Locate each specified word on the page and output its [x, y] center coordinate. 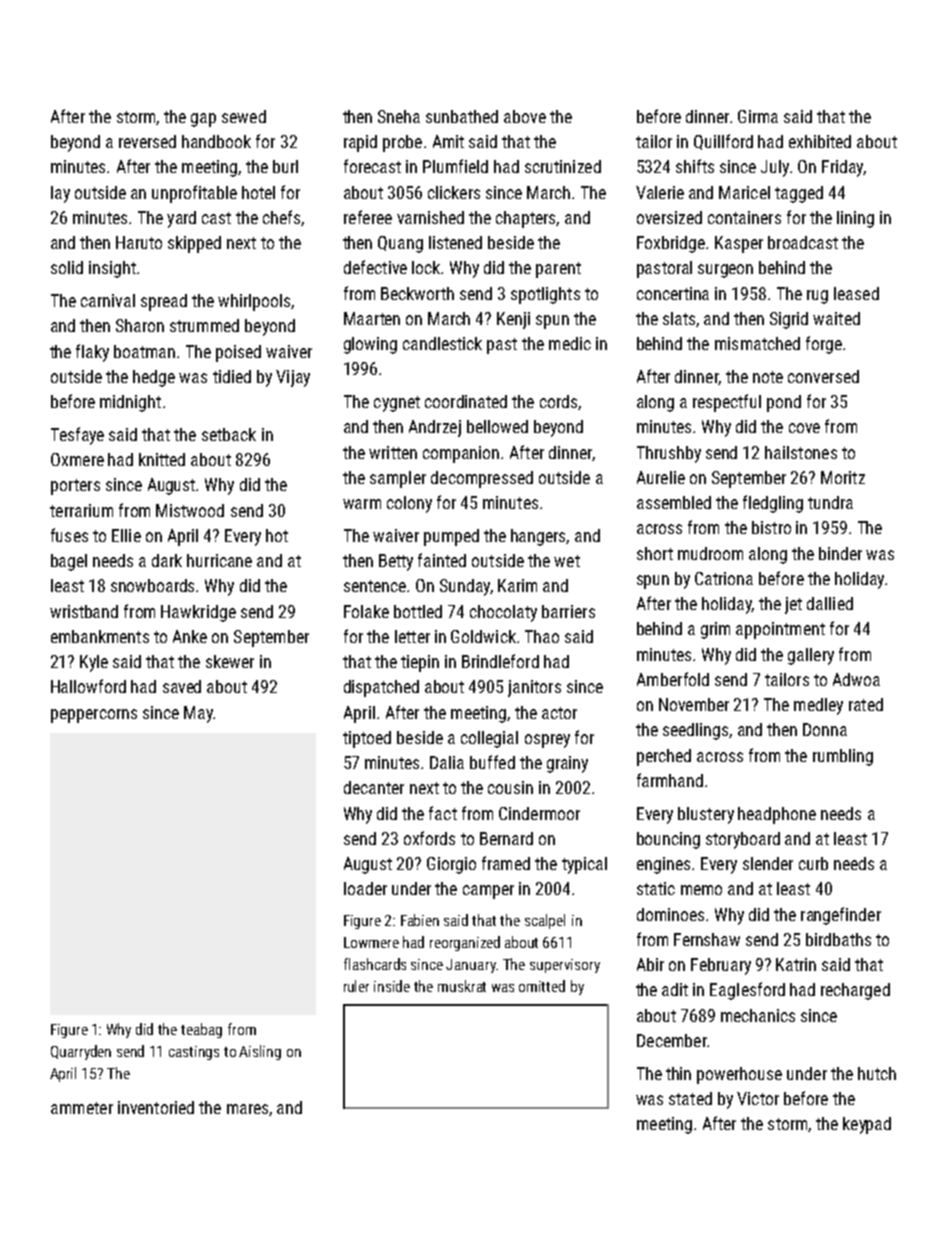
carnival [108, 300]
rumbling [843, 757]
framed [506, 863]
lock [427, 267]
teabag [201, 1030]
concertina [673, 293]
